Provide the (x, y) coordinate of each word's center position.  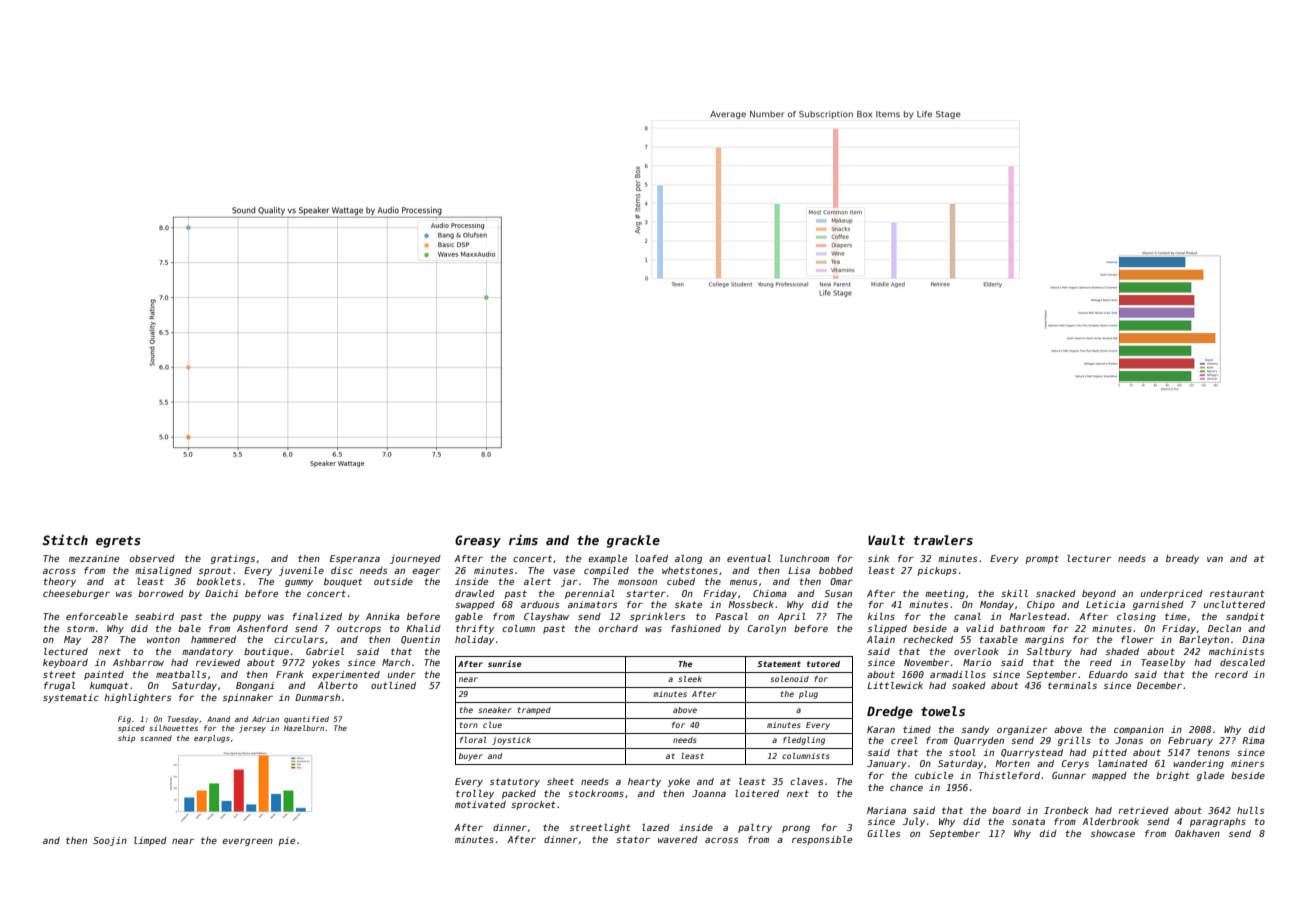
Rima (1253, 740)
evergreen (247, 842)
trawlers (943, 540)
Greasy (478, 541)
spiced (131, 729)
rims (523, 540)
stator (633, 839)
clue (492, 725)
